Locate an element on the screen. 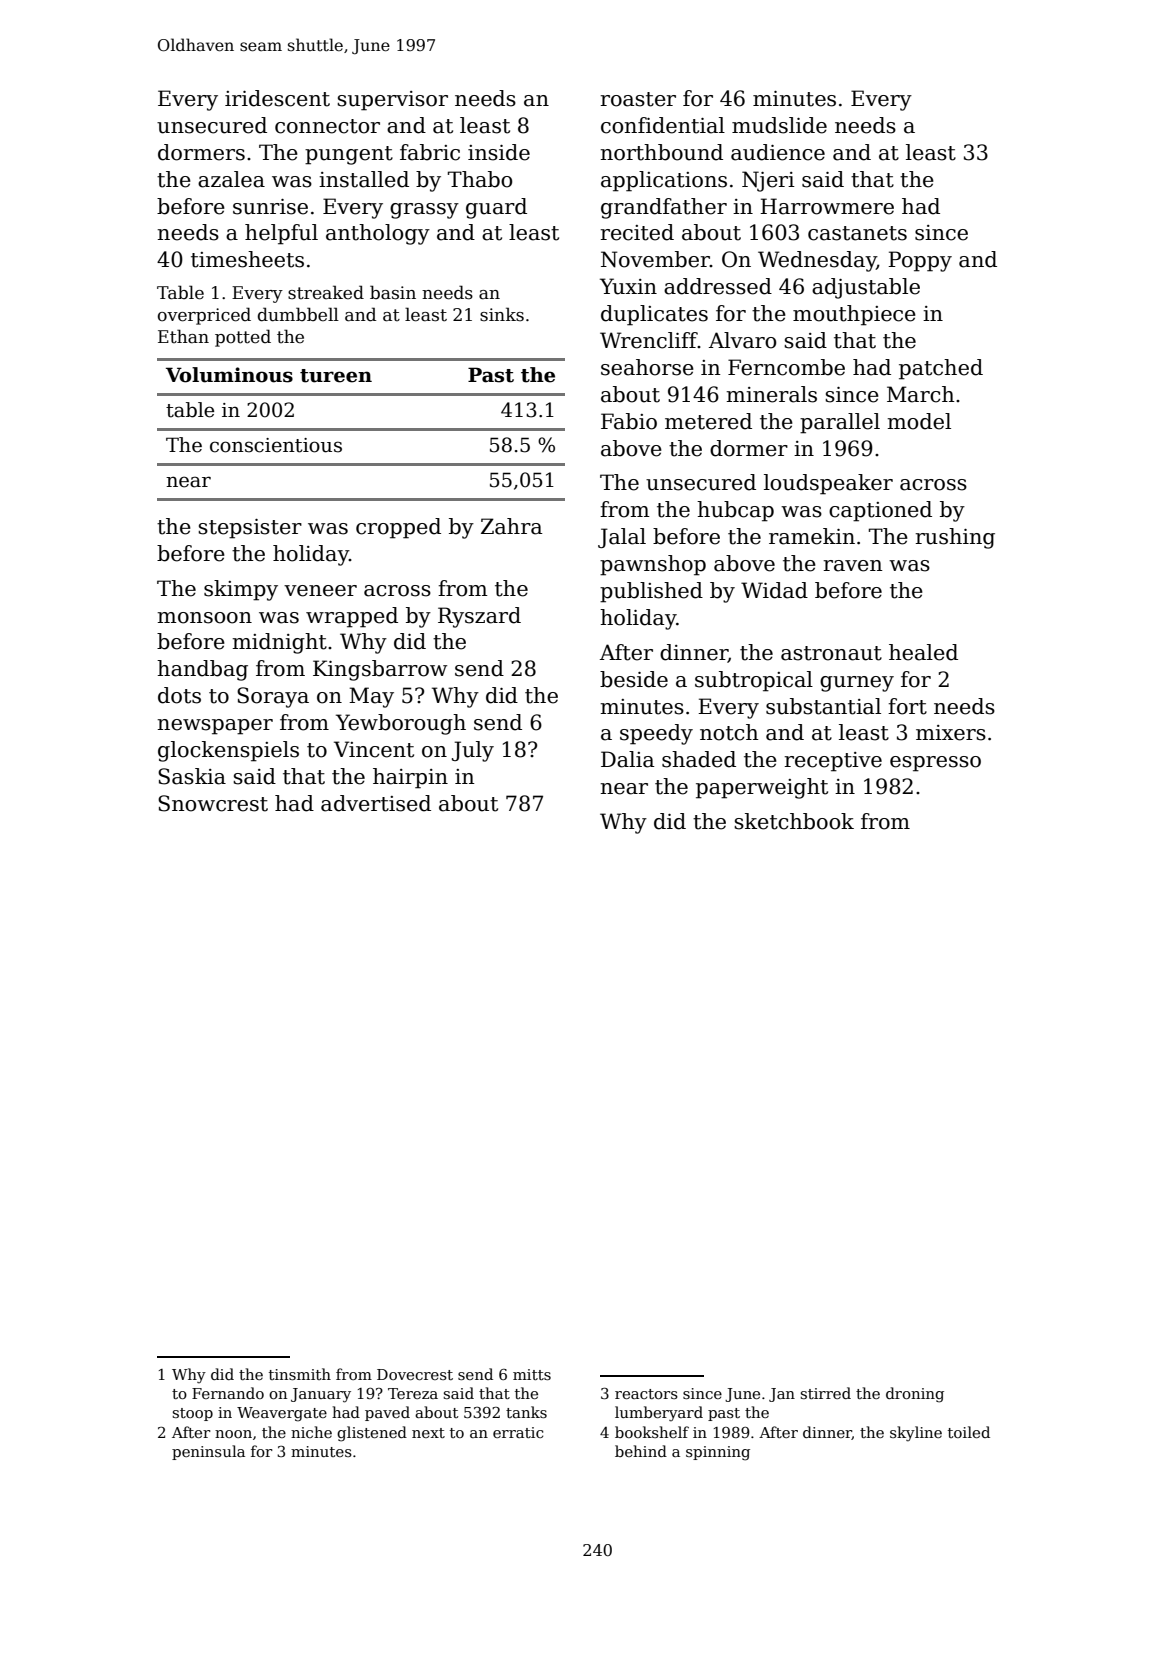 This screenshot has width=1165, height=1654. Poppy is located at coordinates (920, 261).
